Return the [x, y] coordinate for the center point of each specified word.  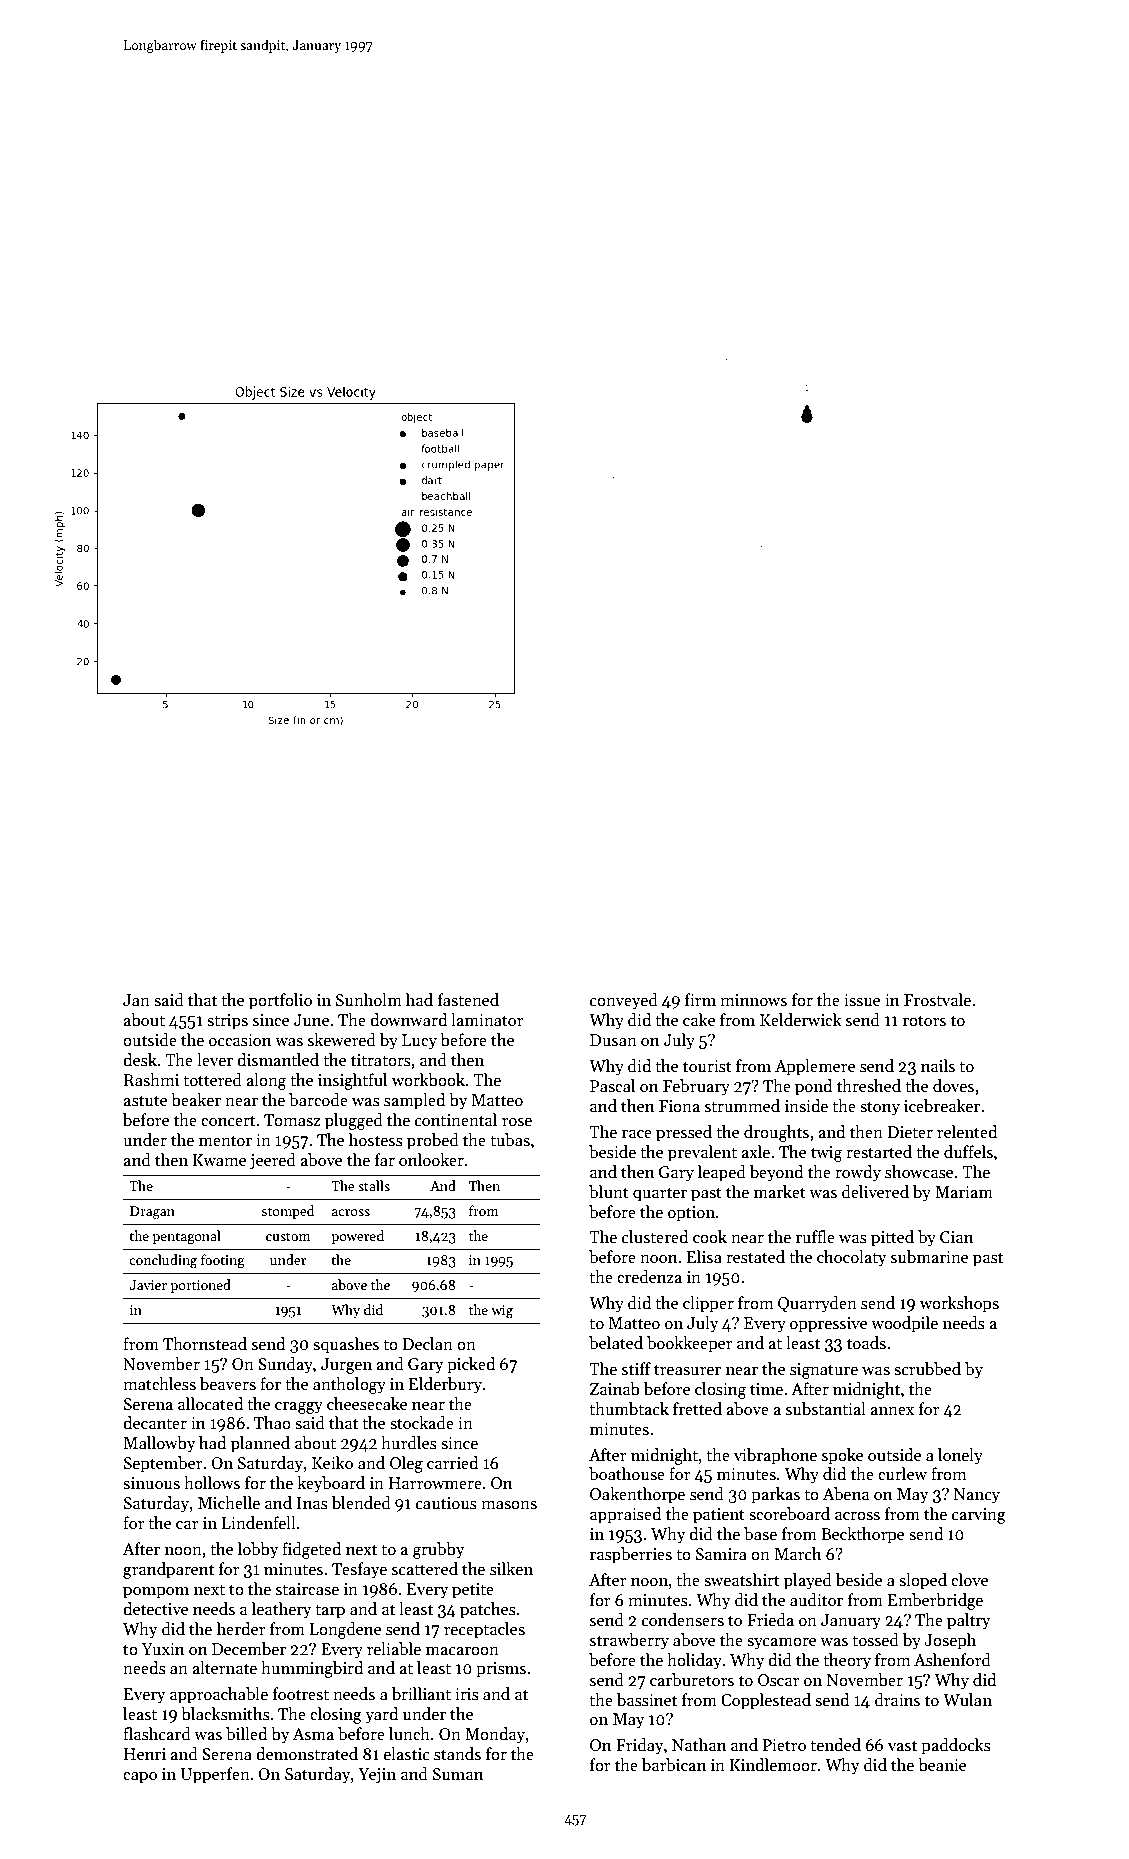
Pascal [612, 1086]
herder [241, 1629]
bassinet [647, 1700]
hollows [212, 1483]
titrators [381, 1060]
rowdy [858, 1173]
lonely [960, 1456]
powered [357, 1237]
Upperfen [215, 1775]
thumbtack [629, 1409]
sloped [923, 1581]
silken [511, 1569]
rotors [924, 1021]
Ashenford [952, 1660]
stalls [374, 1185]
